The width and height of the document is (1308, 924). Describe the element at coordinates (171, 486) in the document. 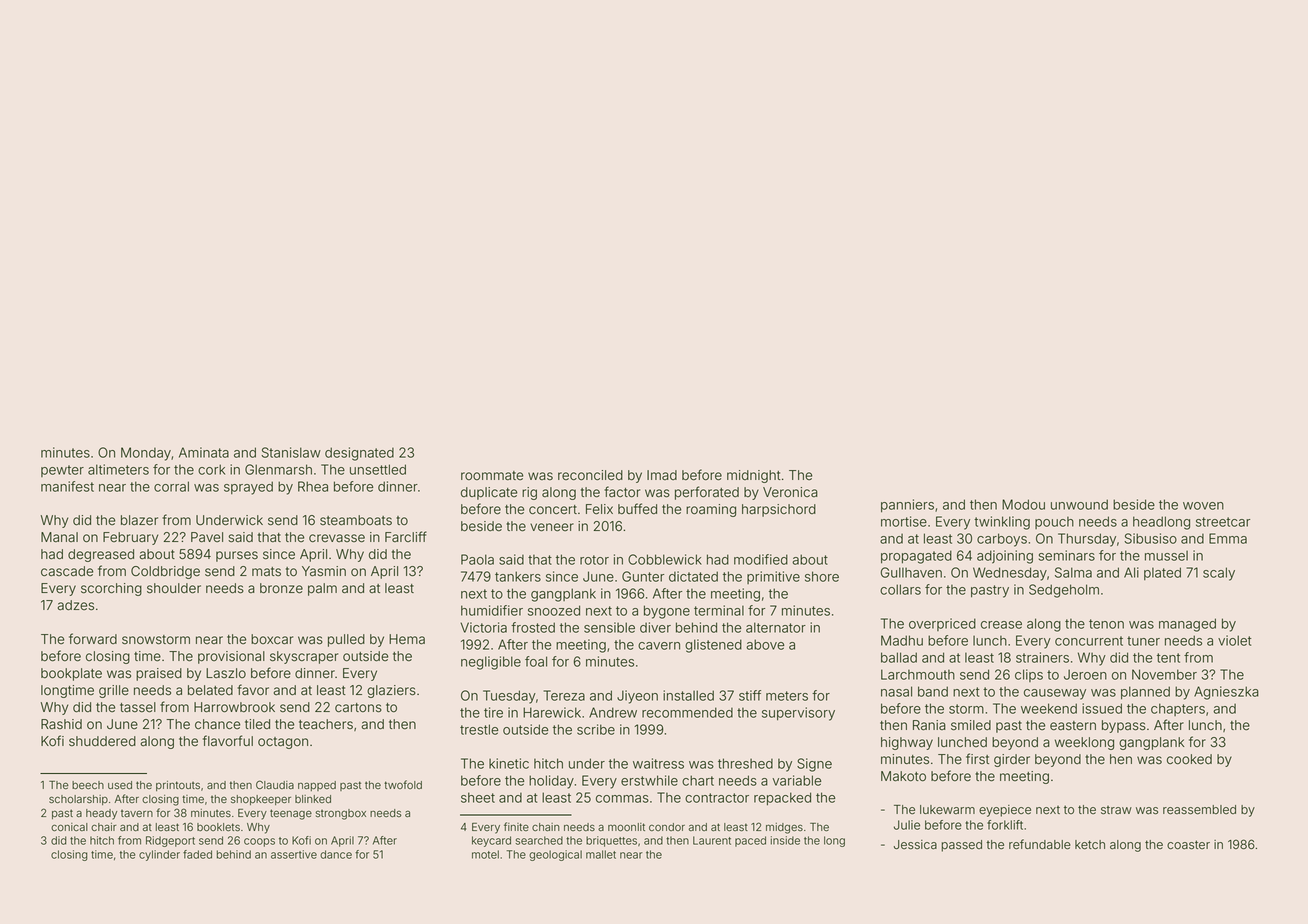

I see `corral` at that location.
